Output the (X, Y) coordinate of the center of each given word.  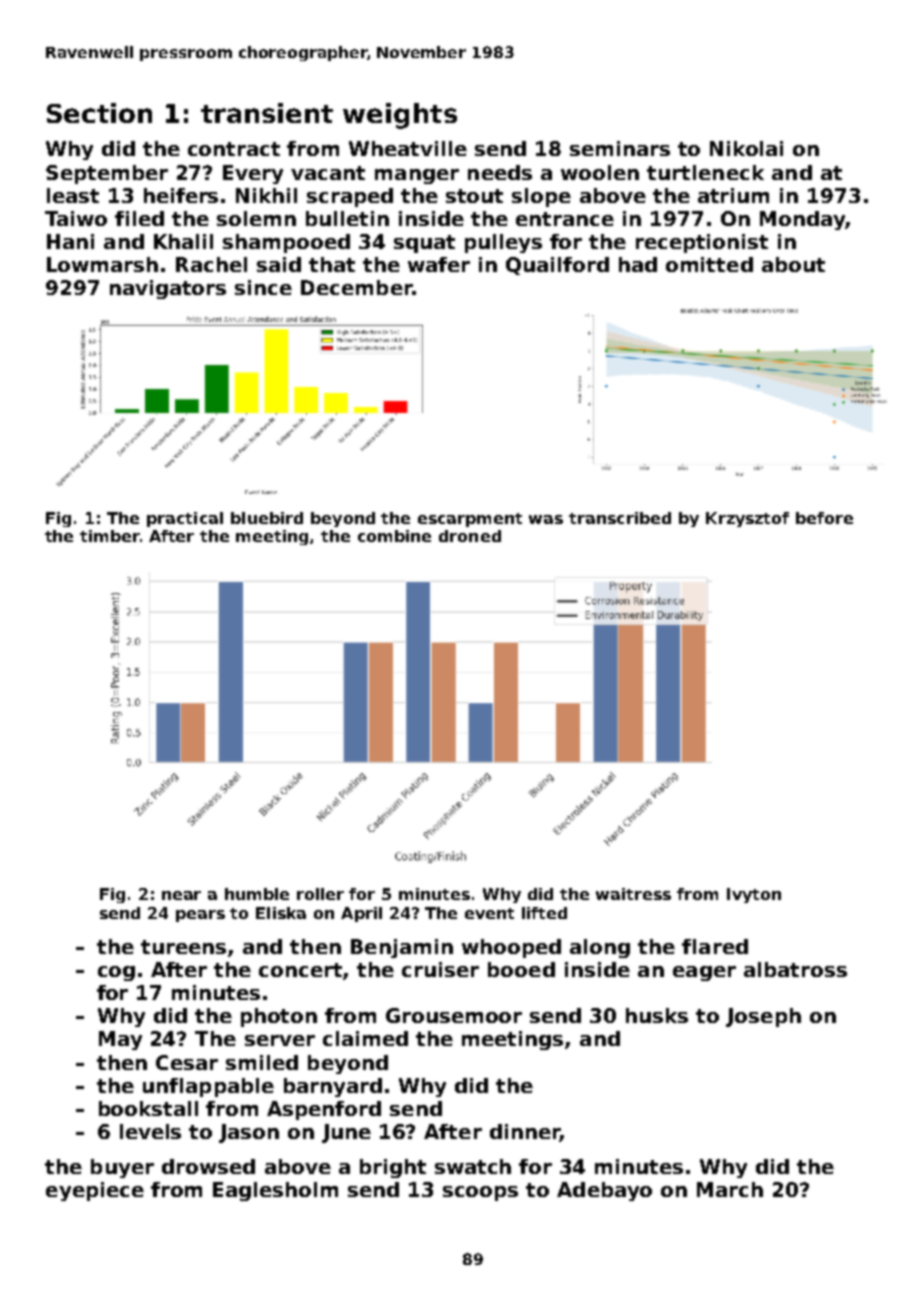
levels (150, 1131)
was (546, 519)
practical (185, 519)
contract (234, 149)
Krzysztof (747, 519)
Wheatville (408, 148)
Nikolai (746, 148)
